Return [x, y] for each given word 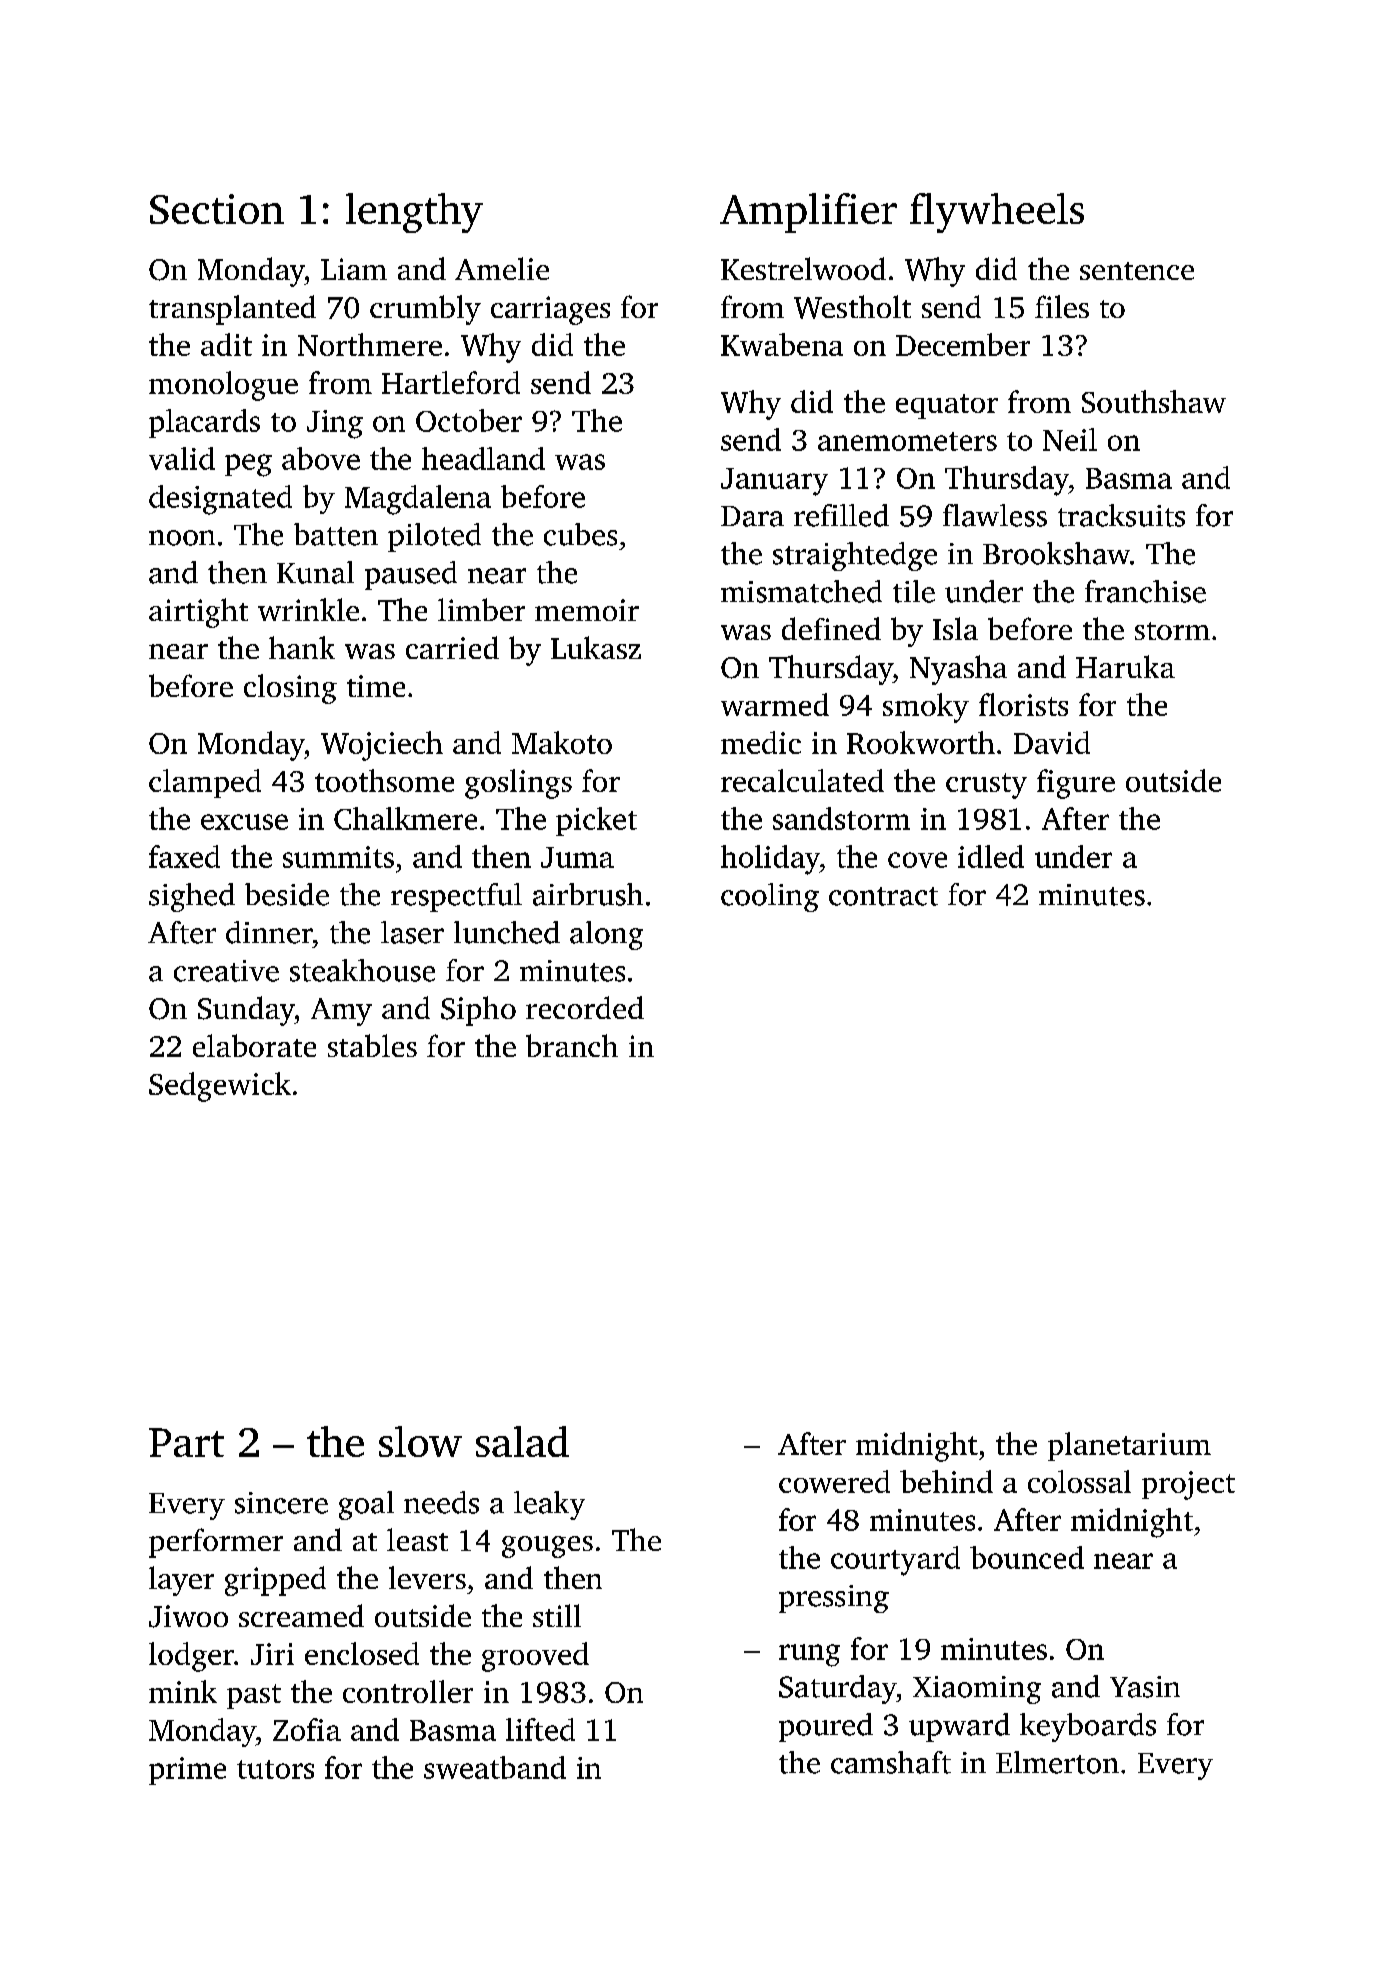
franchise [1145, 591]
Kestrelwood [803, 268]
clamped [205, 783]
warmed [775, 704]
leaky [549, 1505]
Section [217, 209]
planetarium [1129, 1446]
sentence [1137, 271]
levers [427, 1577]
